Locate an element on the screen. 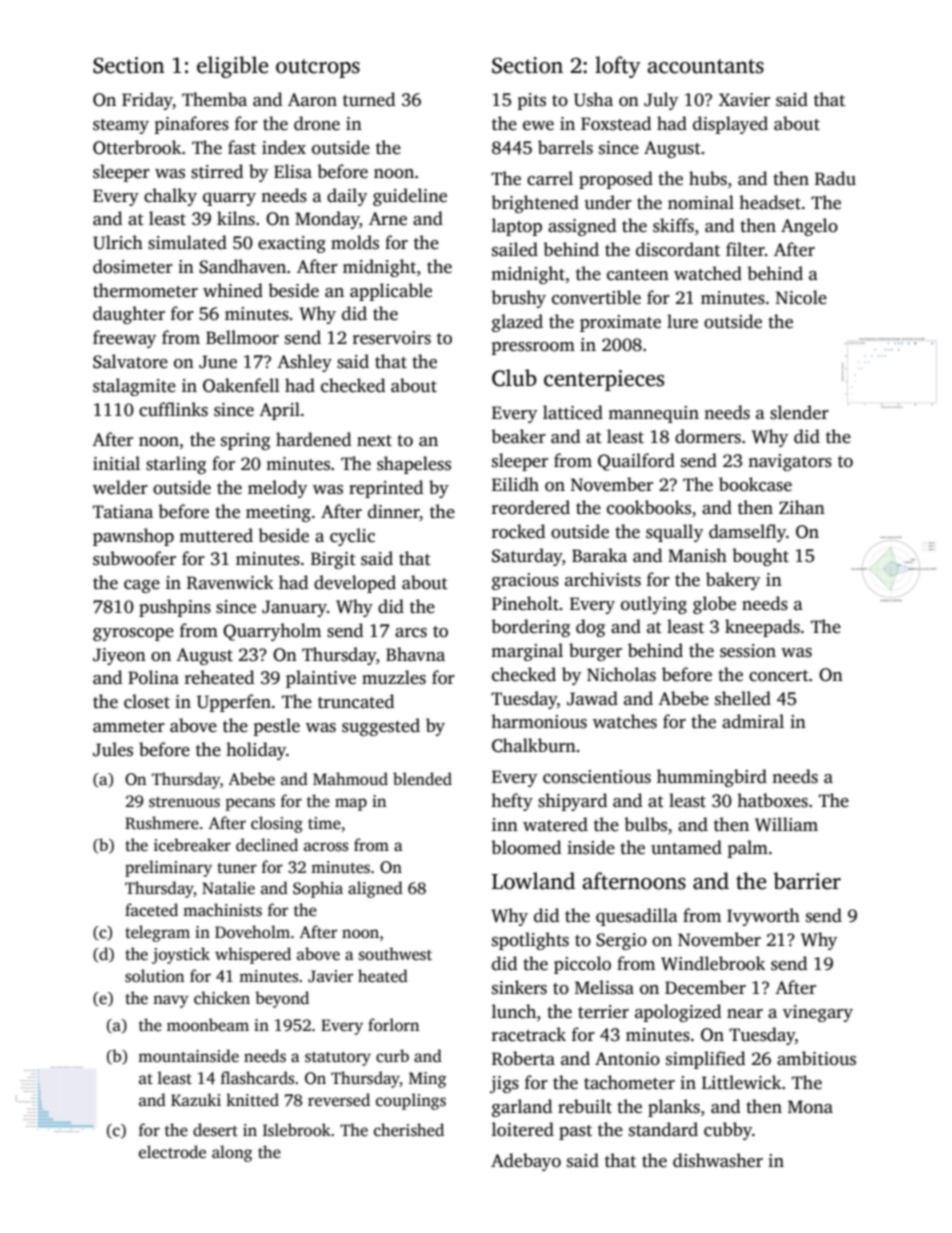  pits is located at coordinates (532, 101).
